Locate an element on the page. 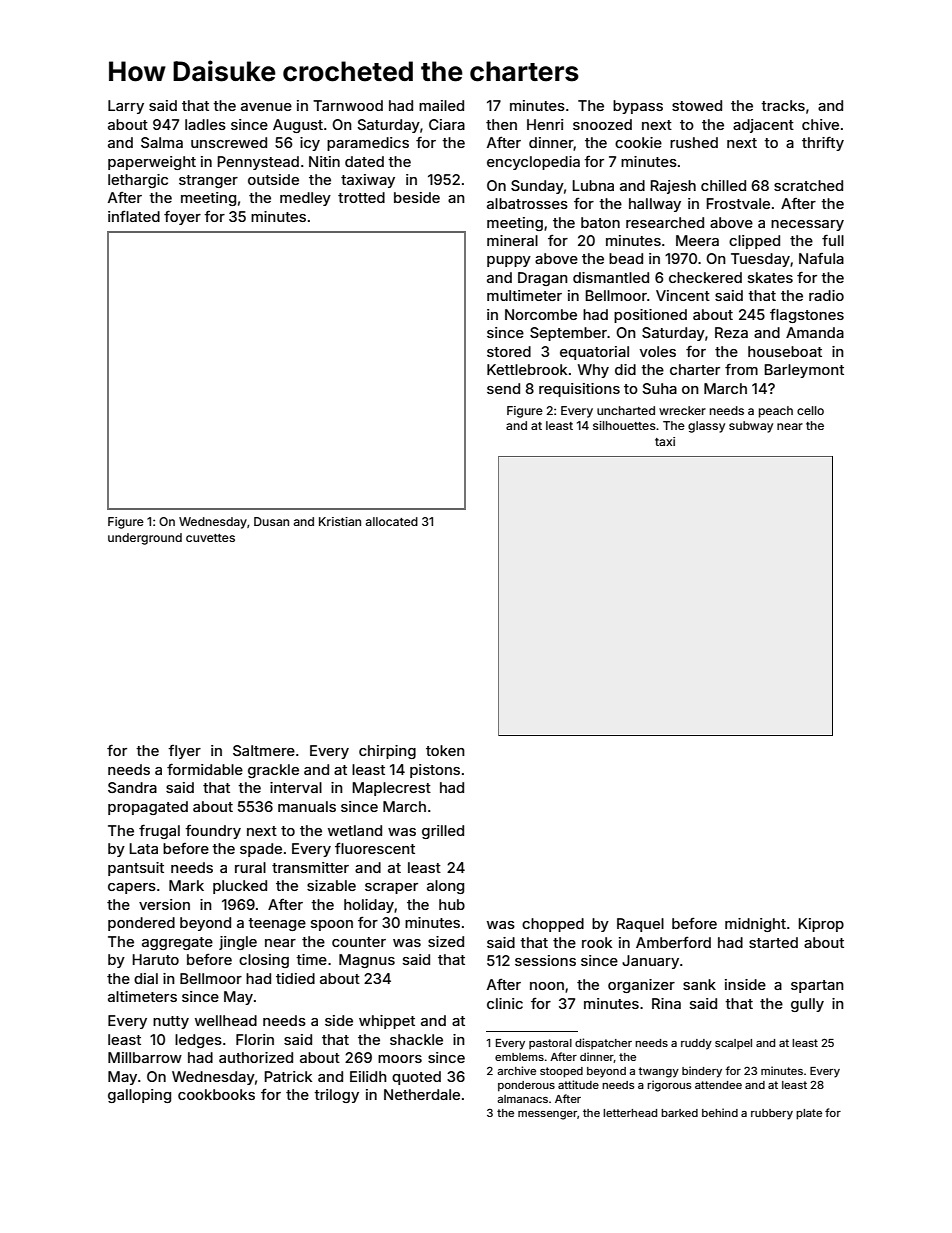 This image has height=1233, width=952. stowed is located at coordinates (697, 105).
